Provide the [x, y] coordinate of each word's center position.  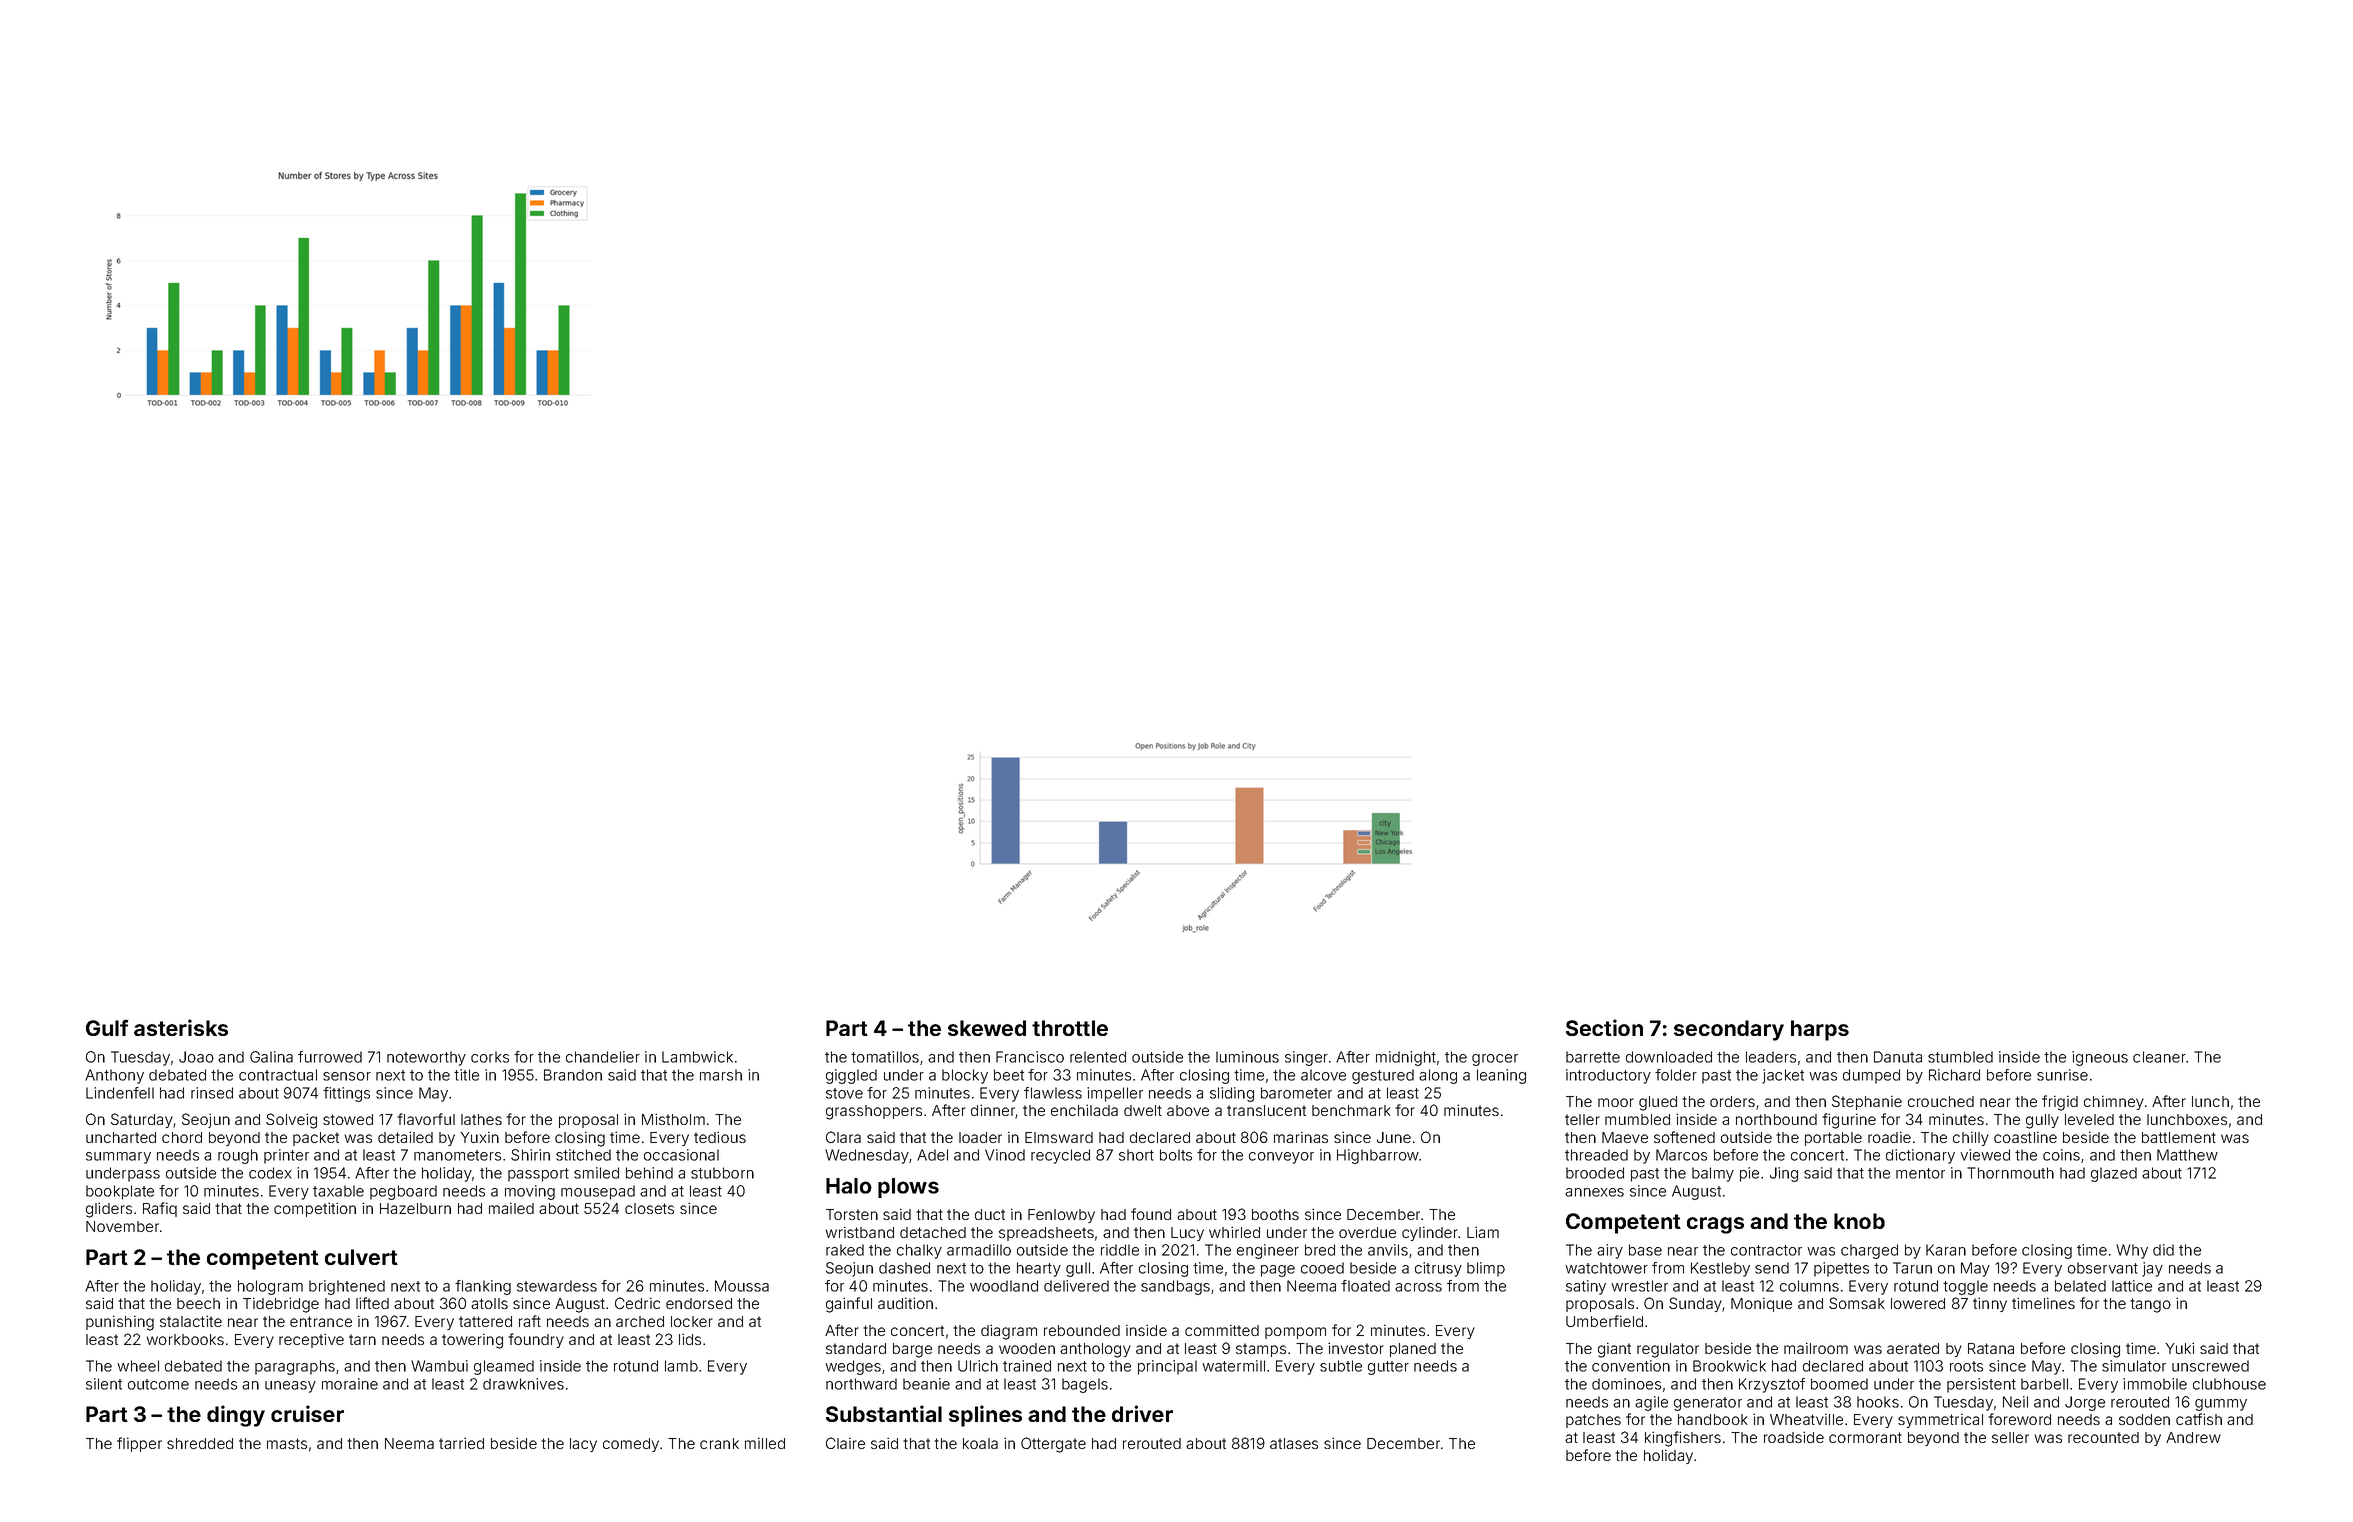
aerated [1913, 1348]
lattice [2132, 1286]
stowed [348, 1119]
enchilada [1084, 1110]
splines [985, 1416]
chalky [919, 1251]
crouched [1941, 1101]
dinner [993, 1111]
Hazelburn [415, 1208]
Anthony [114, 1076]
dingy [236, 1416]
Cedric [637, 1303]
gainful [849, 1305]
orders [1732, 1101]
